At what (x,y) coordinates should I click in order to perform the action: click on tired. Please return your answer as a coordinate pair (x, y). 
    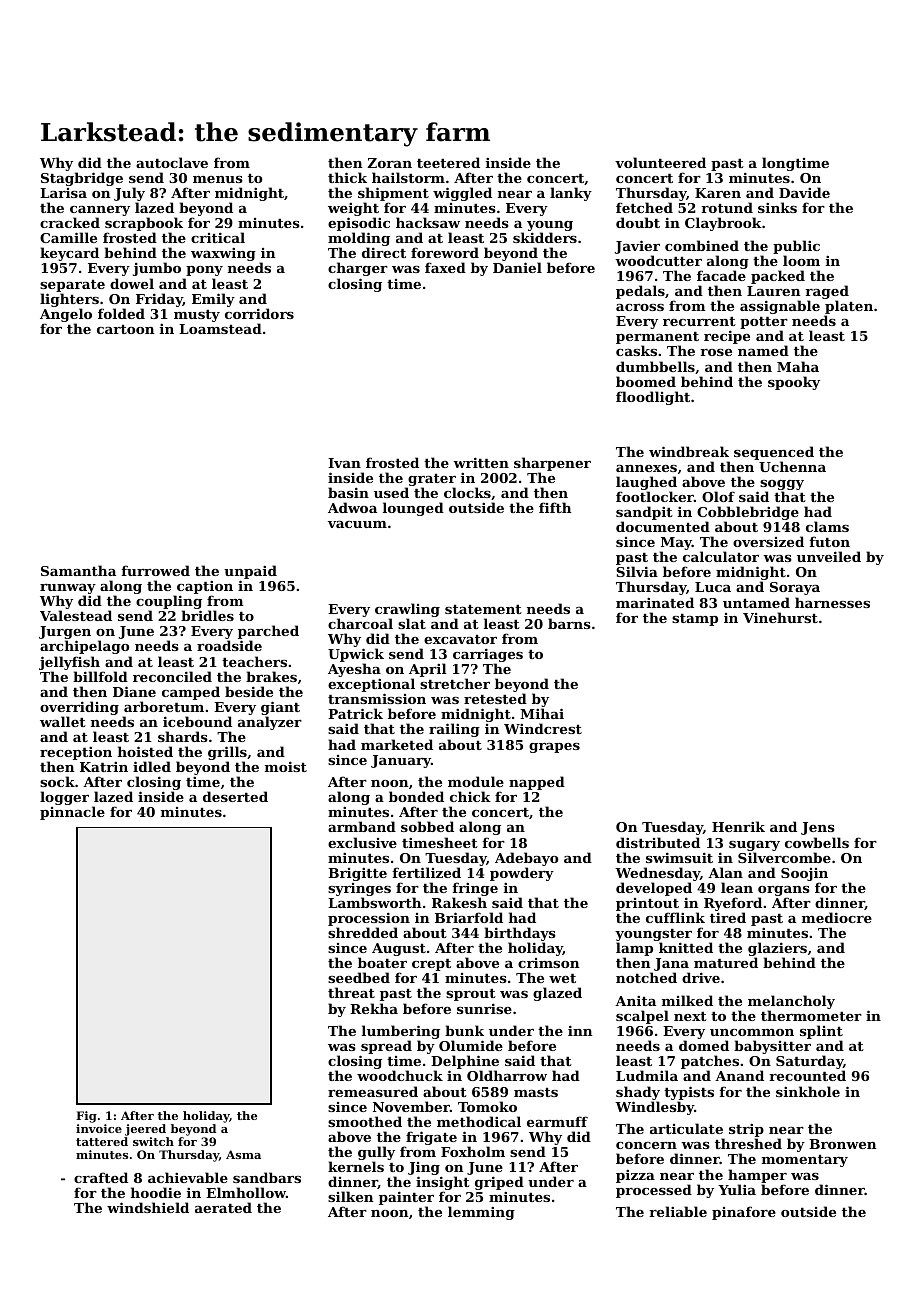
    Looking at the image, I should click on (728, 917).
